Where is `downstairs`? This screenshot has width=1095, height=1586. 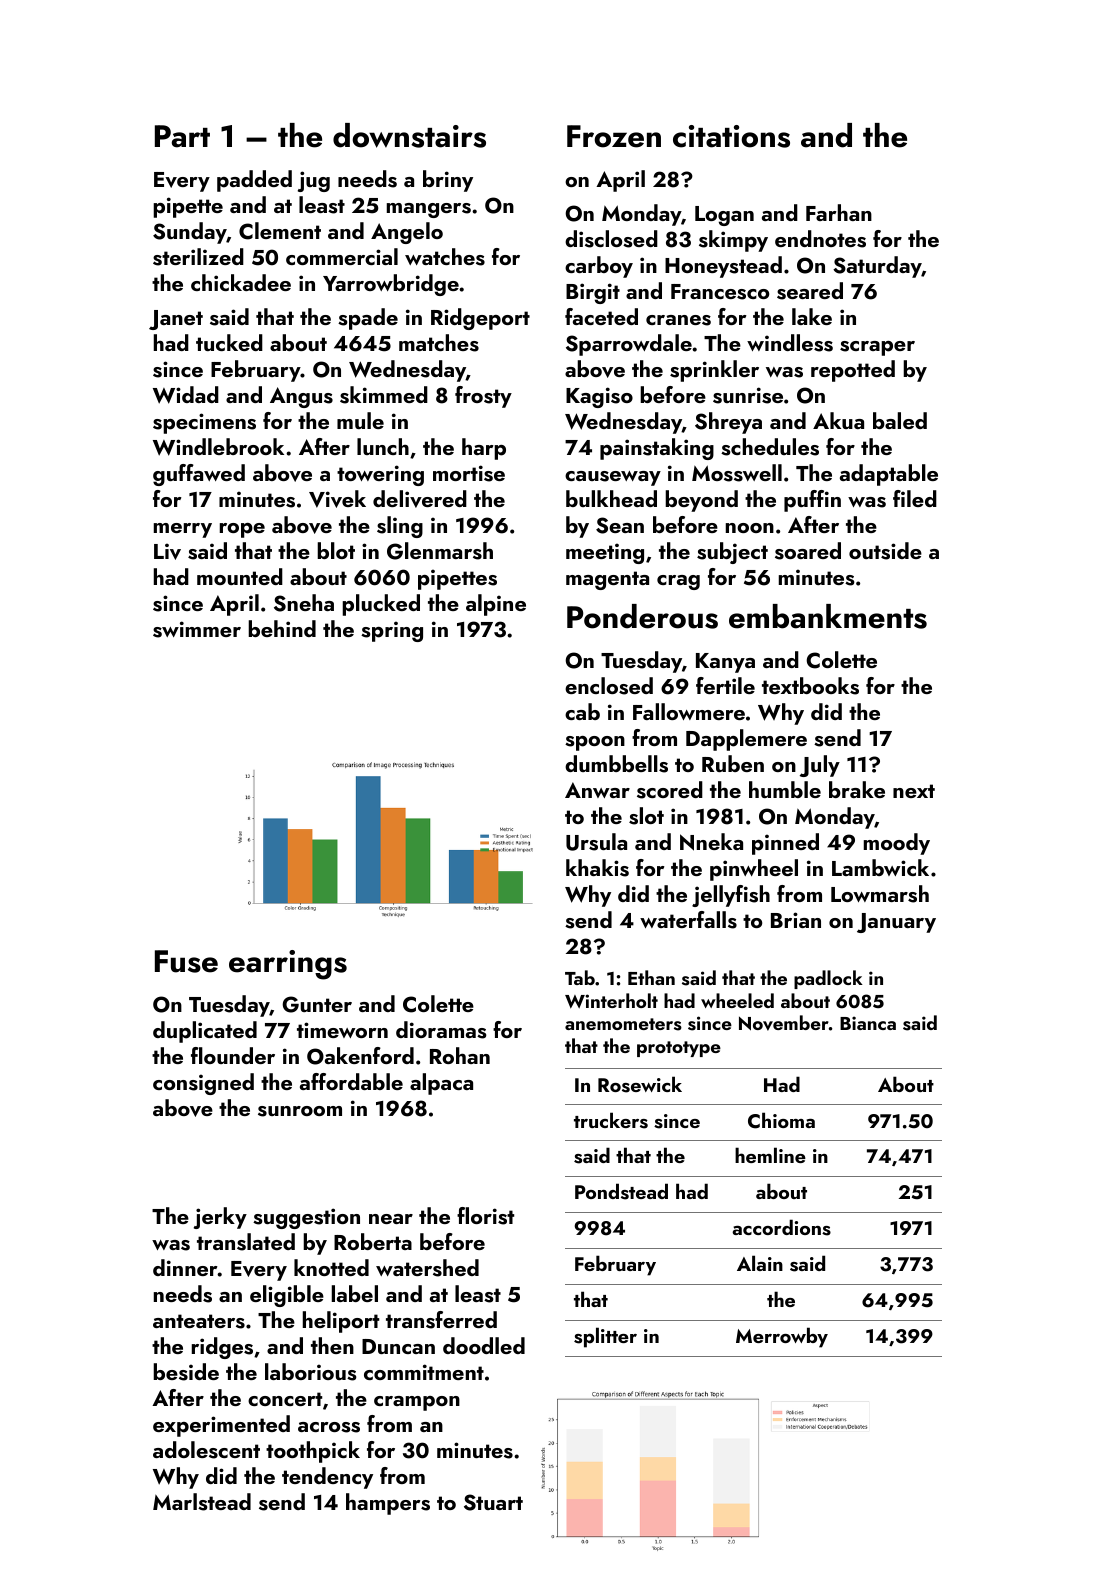
downstairs is located at coordinates (409, 135).
